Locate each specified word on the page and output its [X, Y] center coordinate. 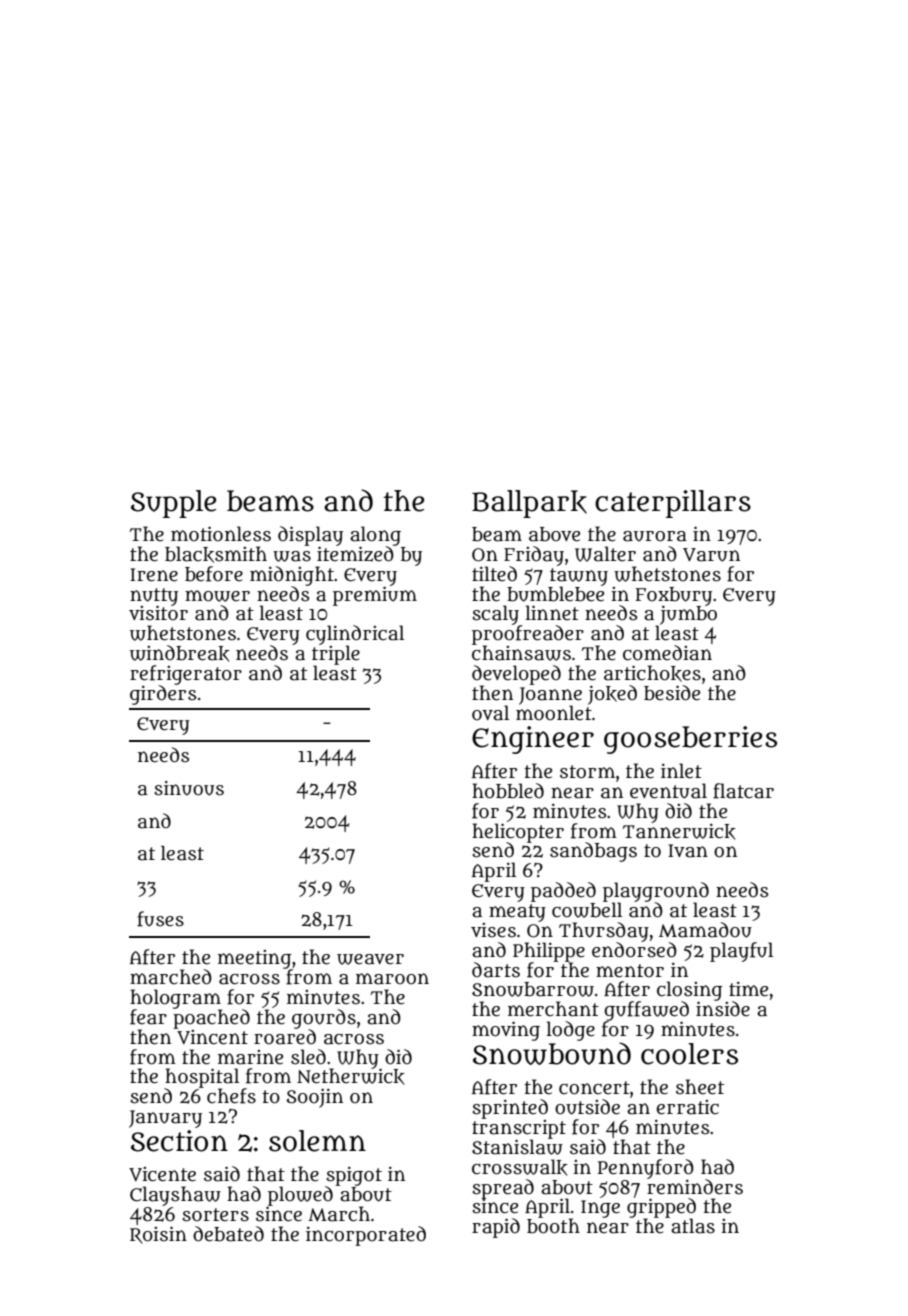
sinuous [189, 788]
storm [587, 772]
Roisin [158, 1235]
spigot [354, 1176]
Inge [600, 1209]
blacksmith [216, 554]
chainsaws [521, 653]
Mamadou [705, 930]
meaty [517, 913]
